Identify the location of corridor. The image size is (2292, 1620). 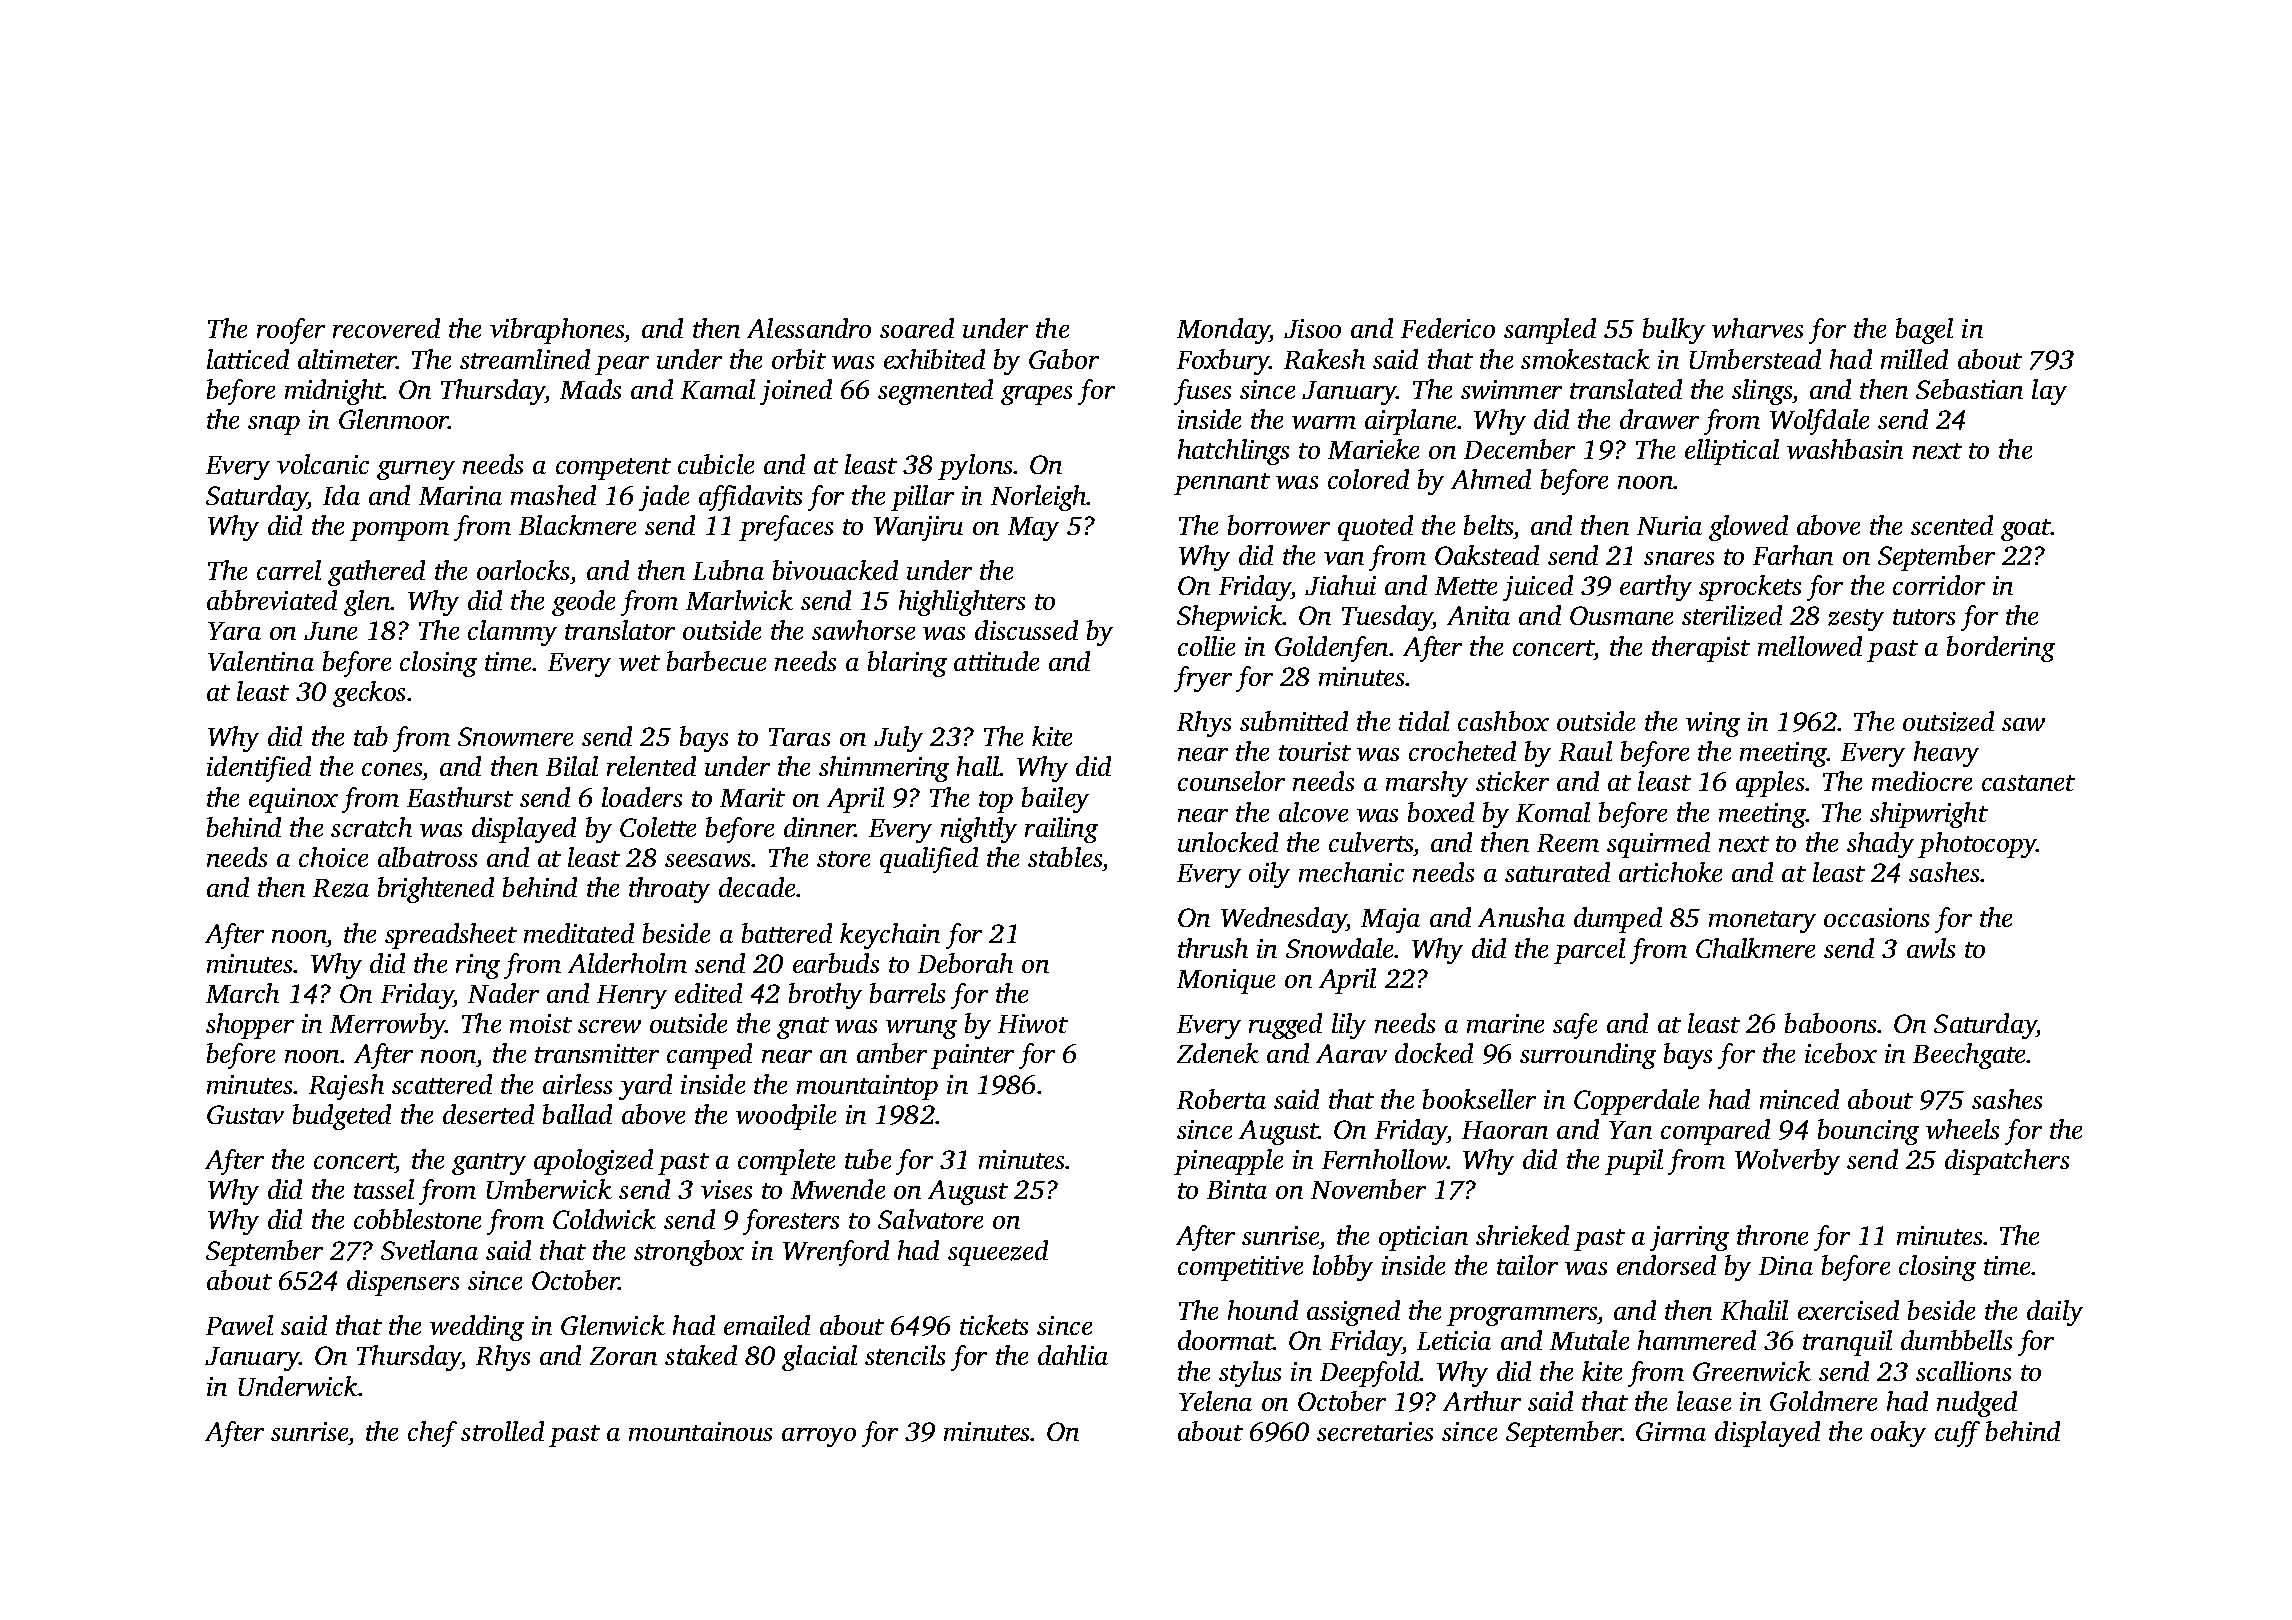
(1939, 585).
